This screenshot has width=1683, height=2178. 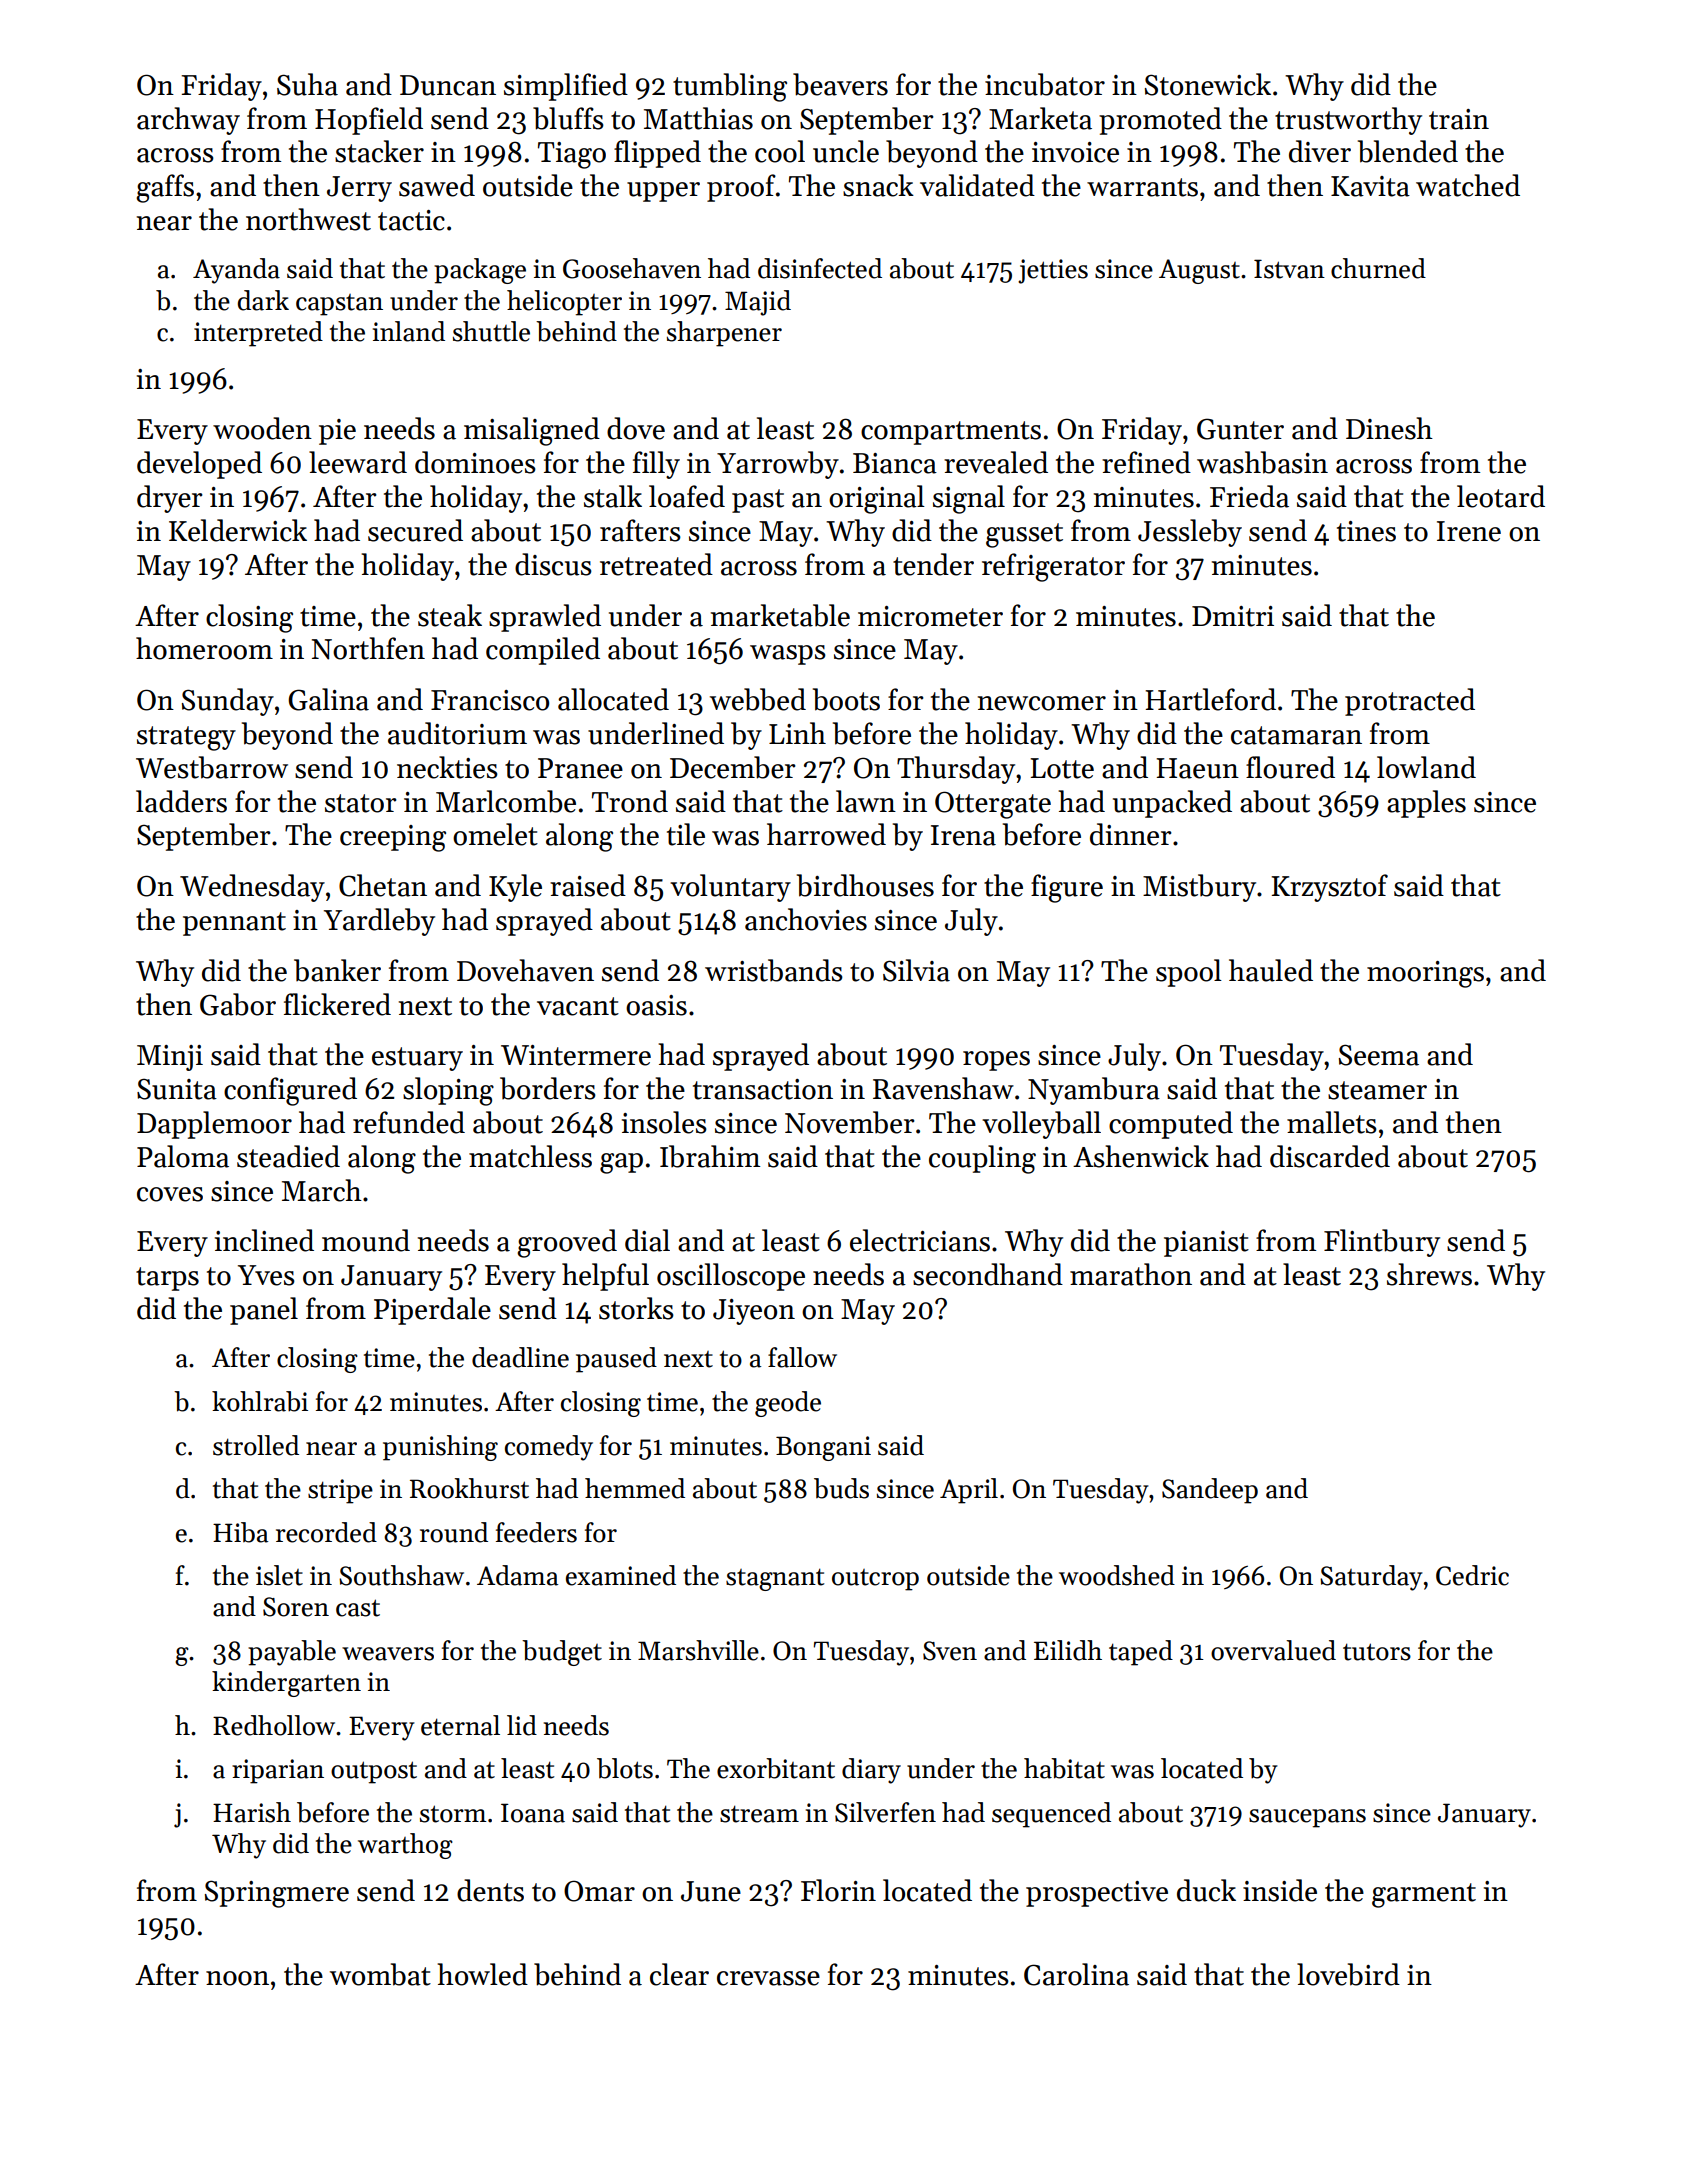 I want to click on interpreted, so click(x=258, y=334).
